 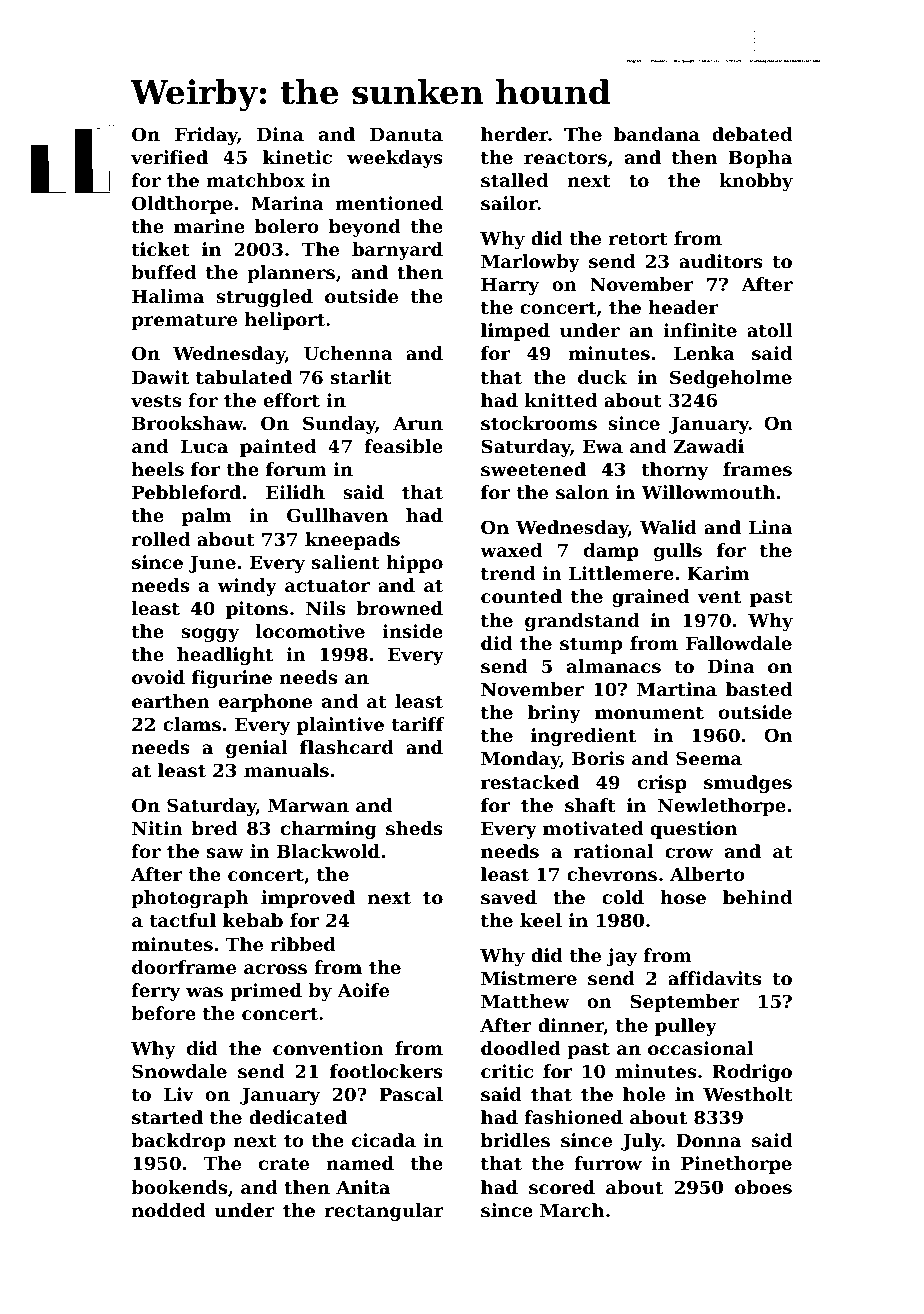 I want to click on bookends, so click(x=179, y=1187).
